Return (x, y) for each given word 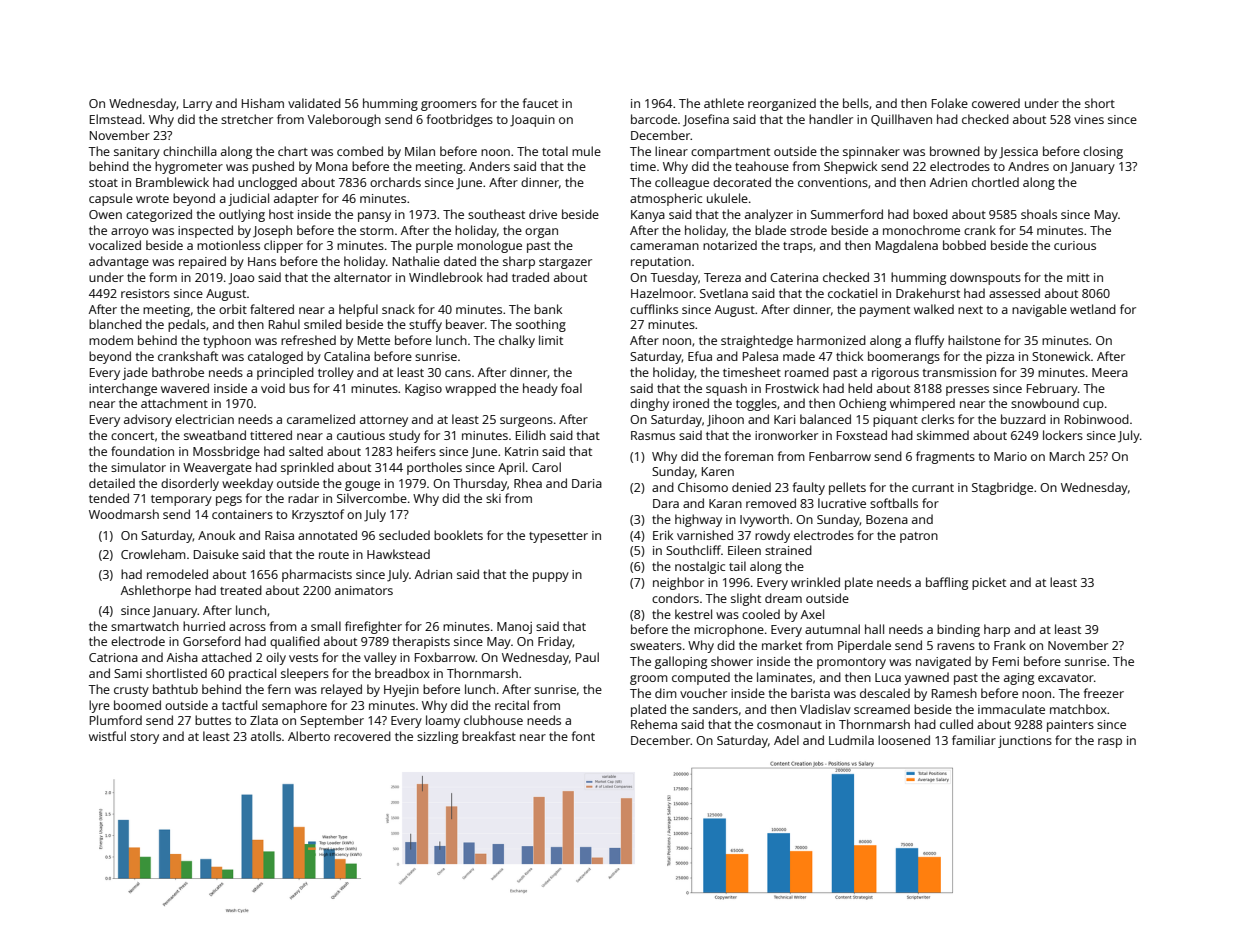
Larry (197, 105)
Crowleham (153, 554)
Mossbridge (226, 452)
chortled (995, 182)
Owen (105, 214)
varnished (705, 535)
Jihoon (725, 420)
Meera (1110, 372)
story (144, 738)
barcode (654, 119)
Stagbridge (1002, 488)
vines (1089, 119)
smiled (323, 324)
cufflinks (654, 309)
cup (1093, 406)
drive (543, 214)
